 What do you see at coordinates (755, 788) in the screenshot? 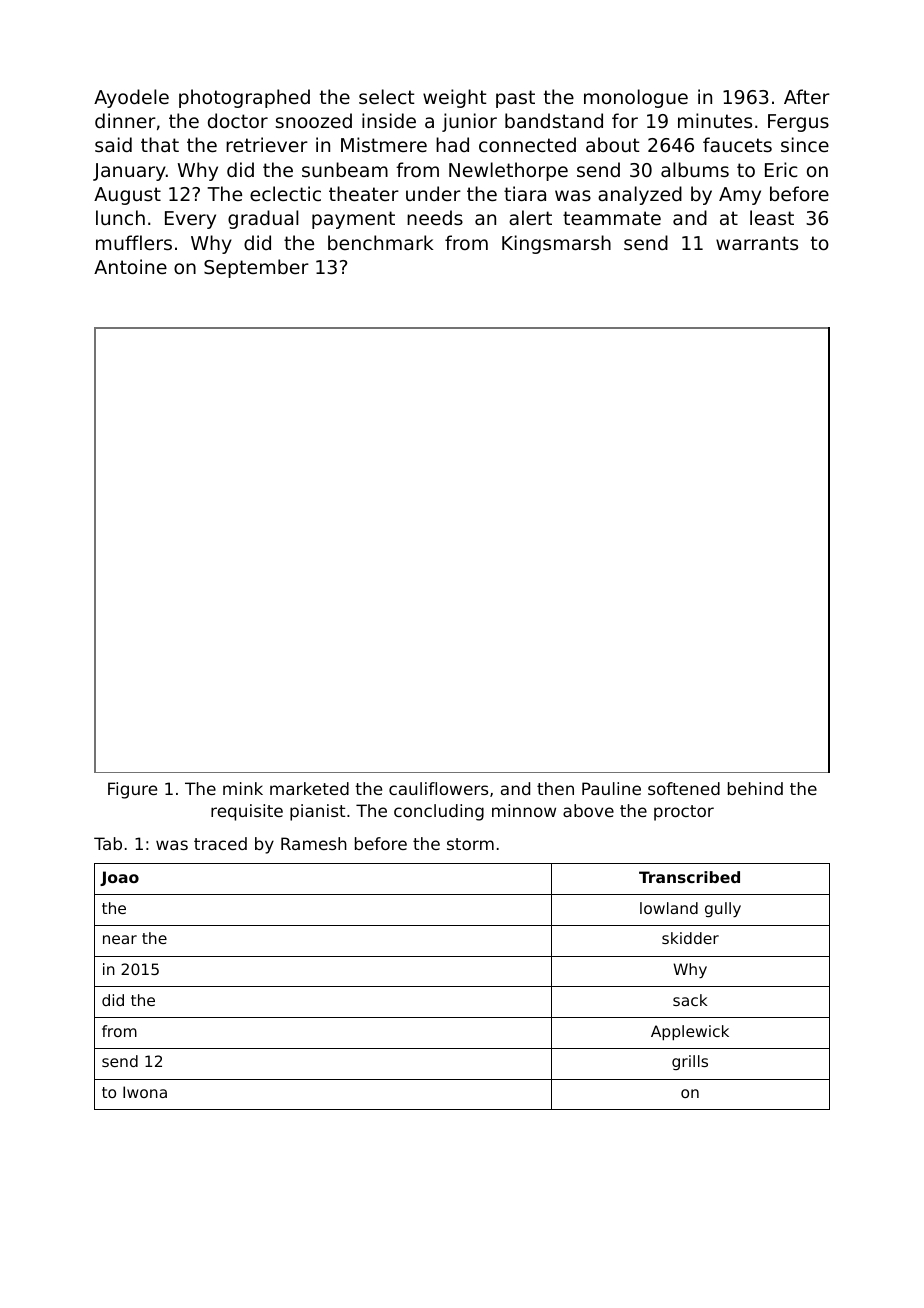
I see `behind` at bounding box center [755, 788].
